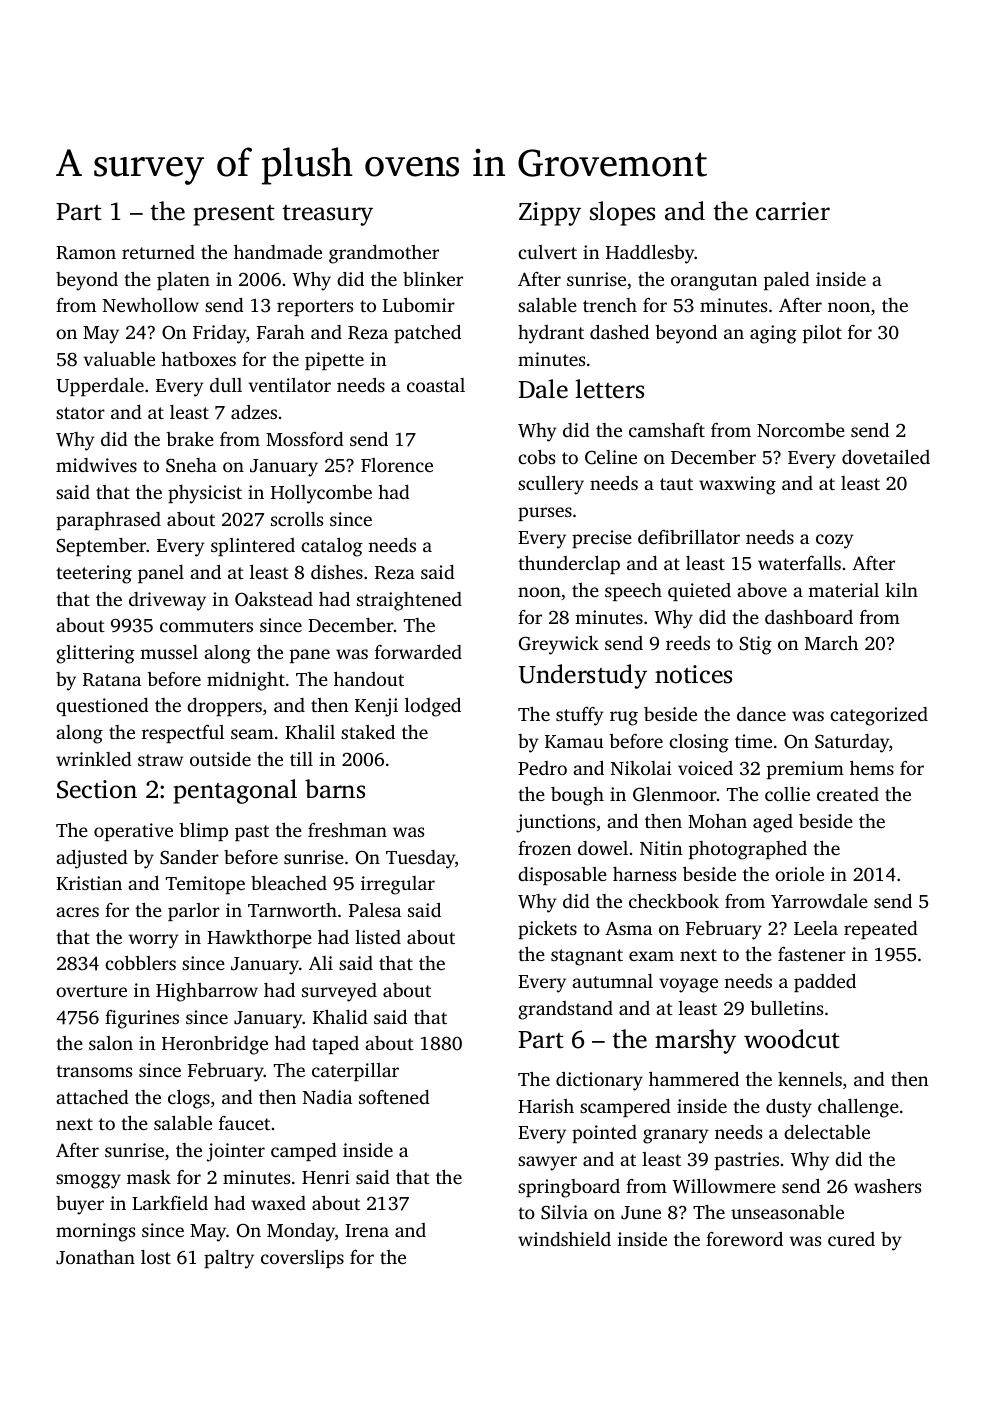  I want to click on padded, so click(825, 983).
